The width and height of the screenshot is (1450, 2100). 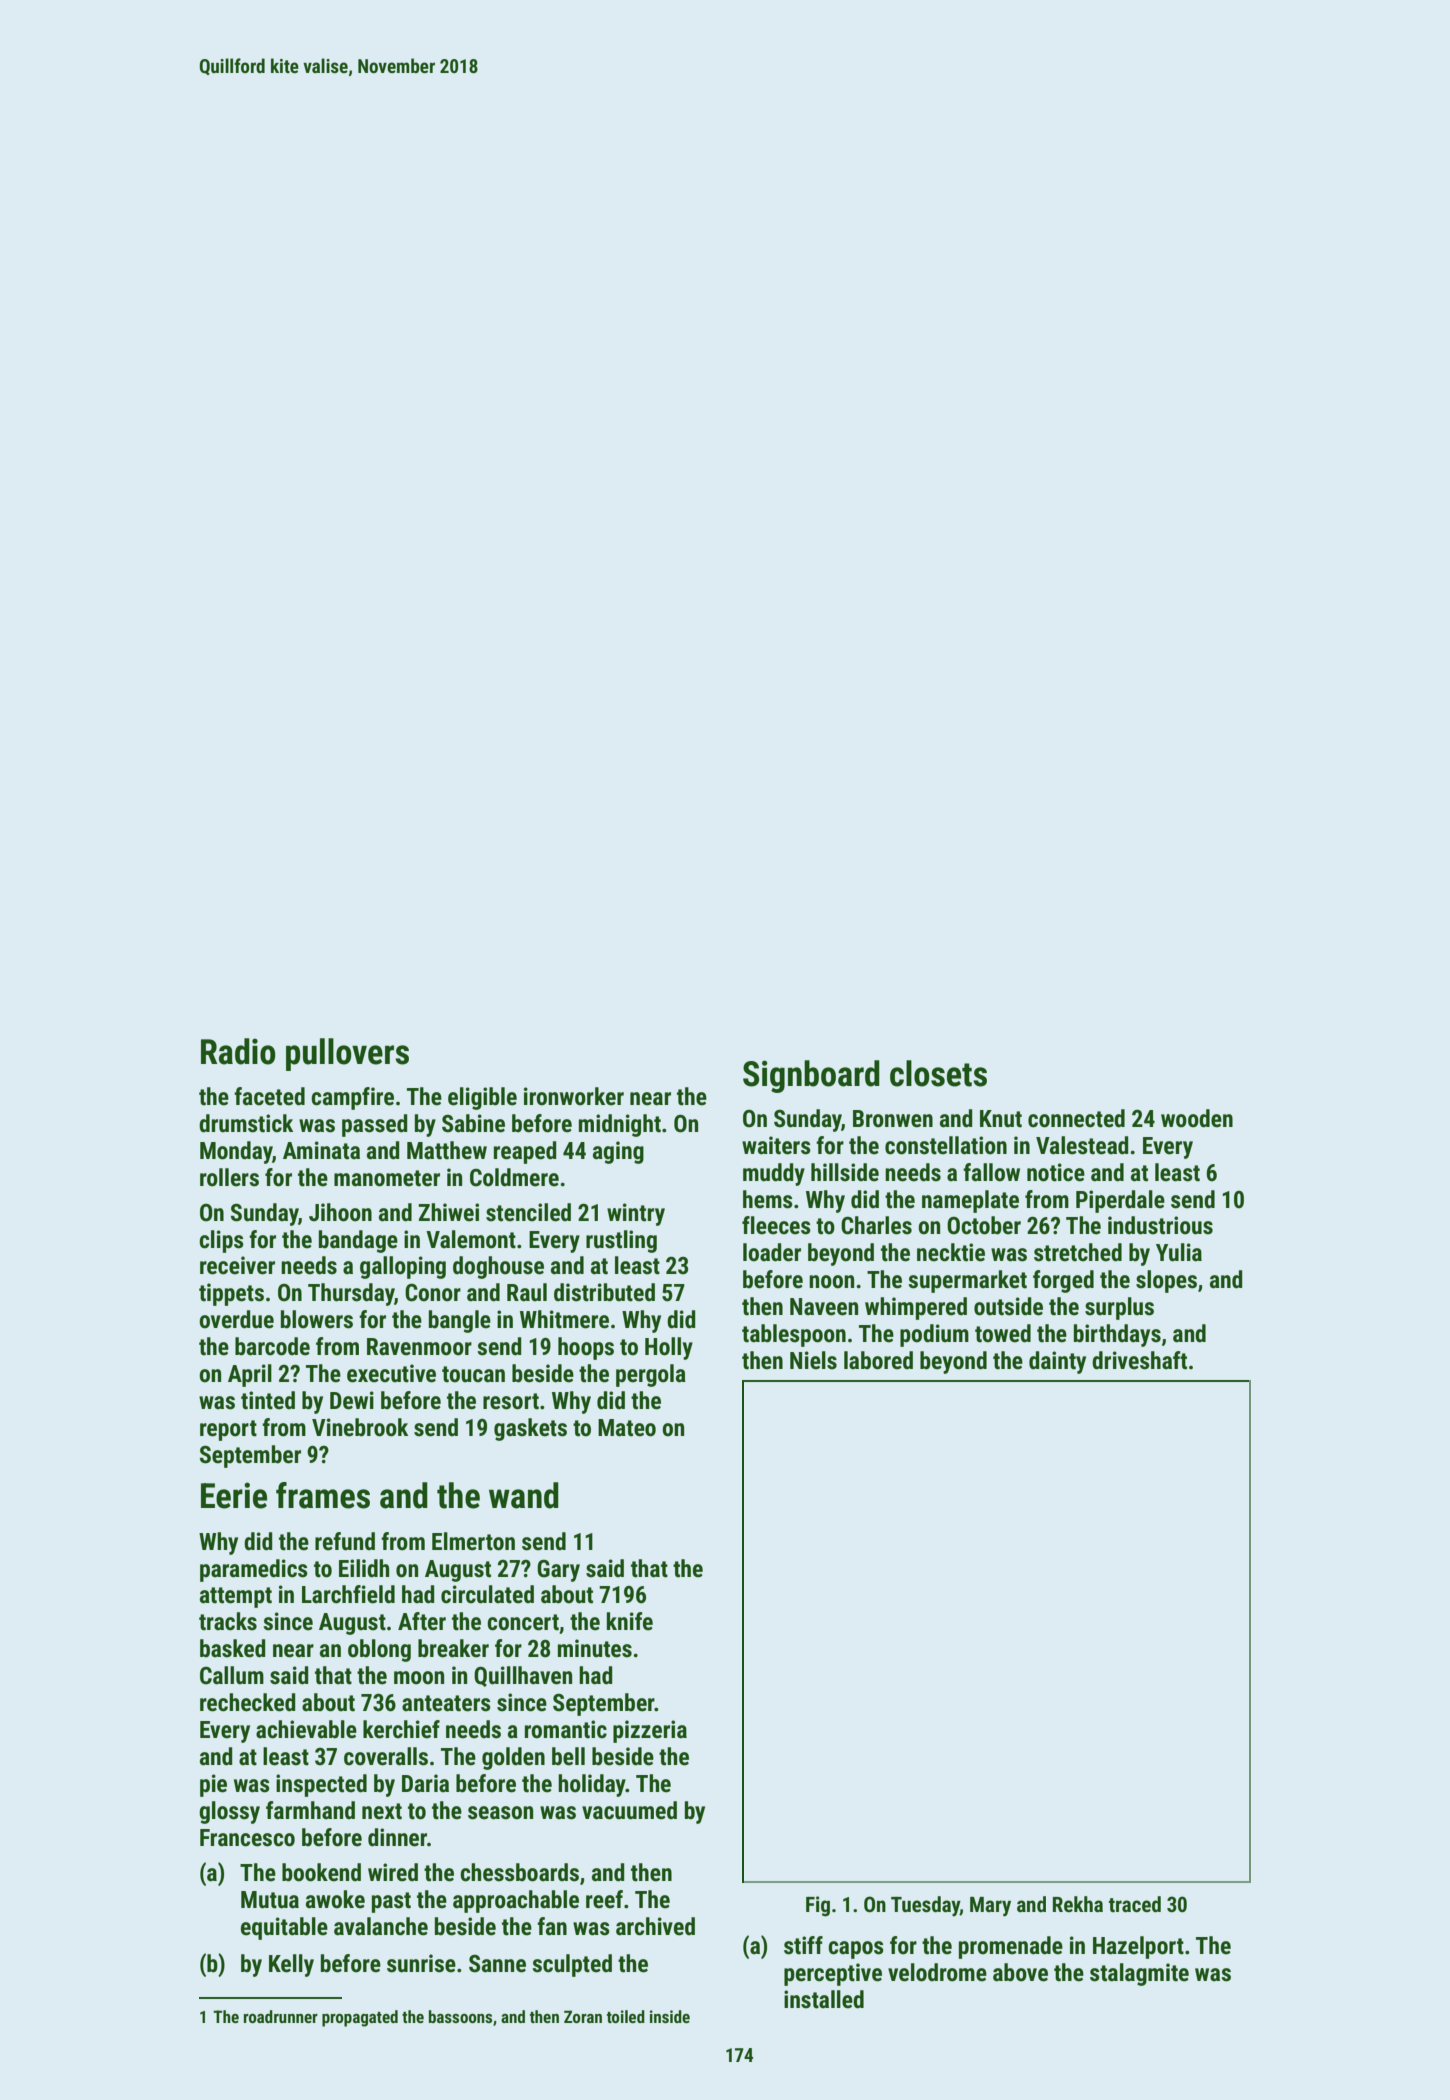 I want to click on Piperdale, so click(x=1120, y=1201).
